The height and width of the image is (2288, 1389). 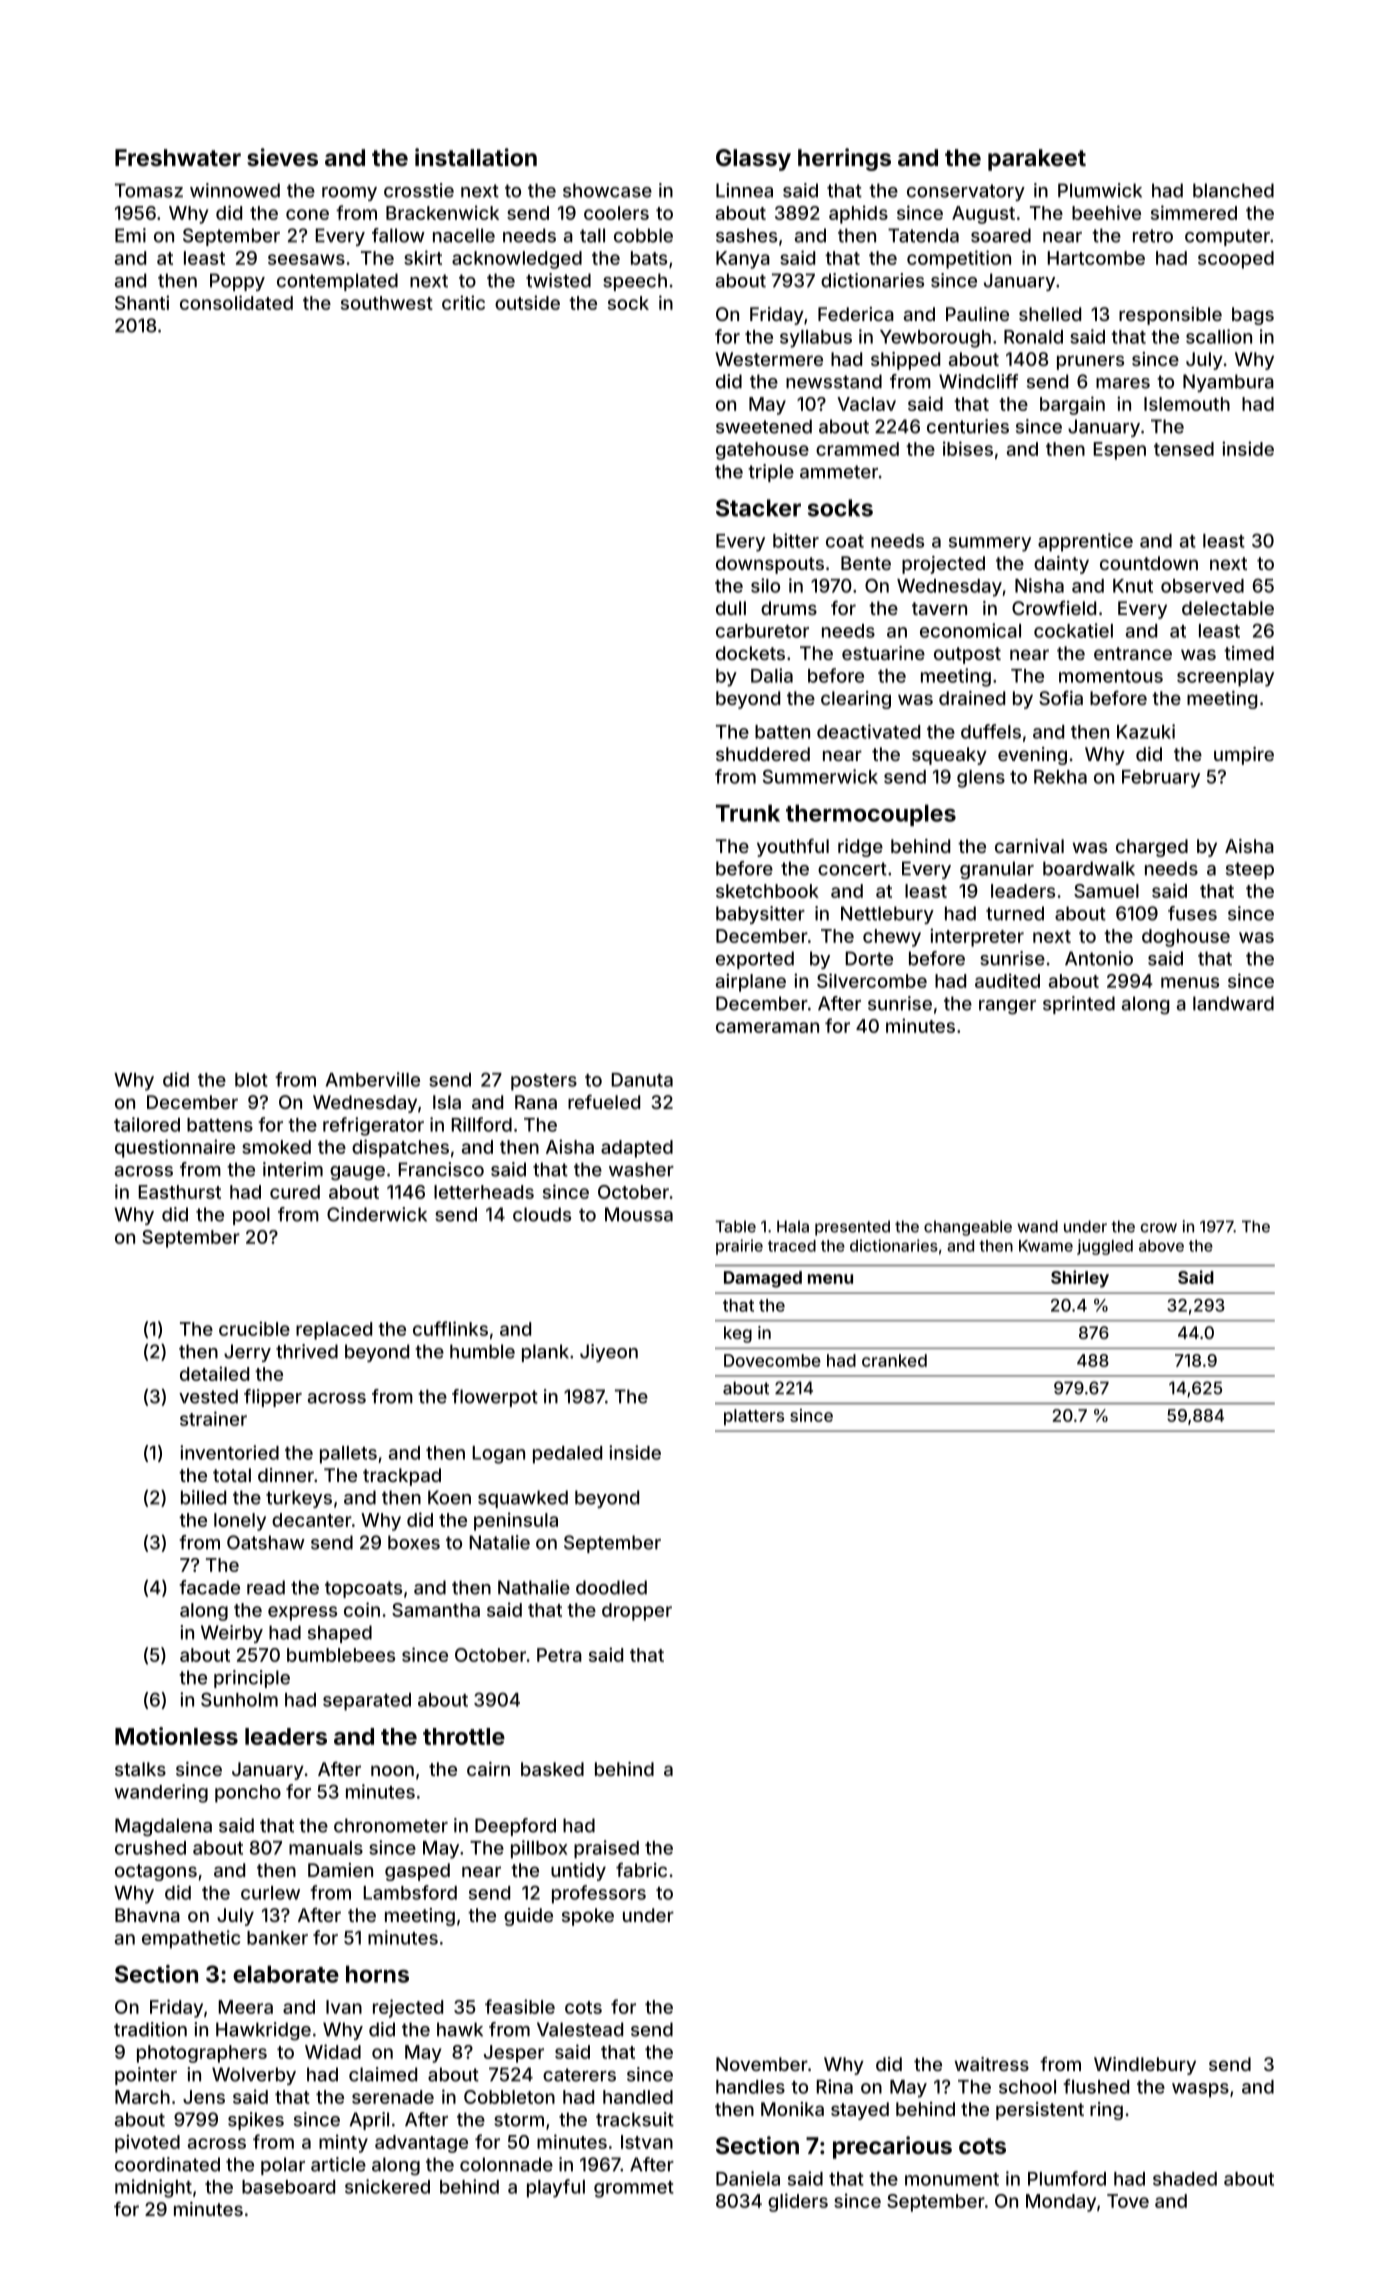 I want to click on blot, so click(x=251, y=1080).
